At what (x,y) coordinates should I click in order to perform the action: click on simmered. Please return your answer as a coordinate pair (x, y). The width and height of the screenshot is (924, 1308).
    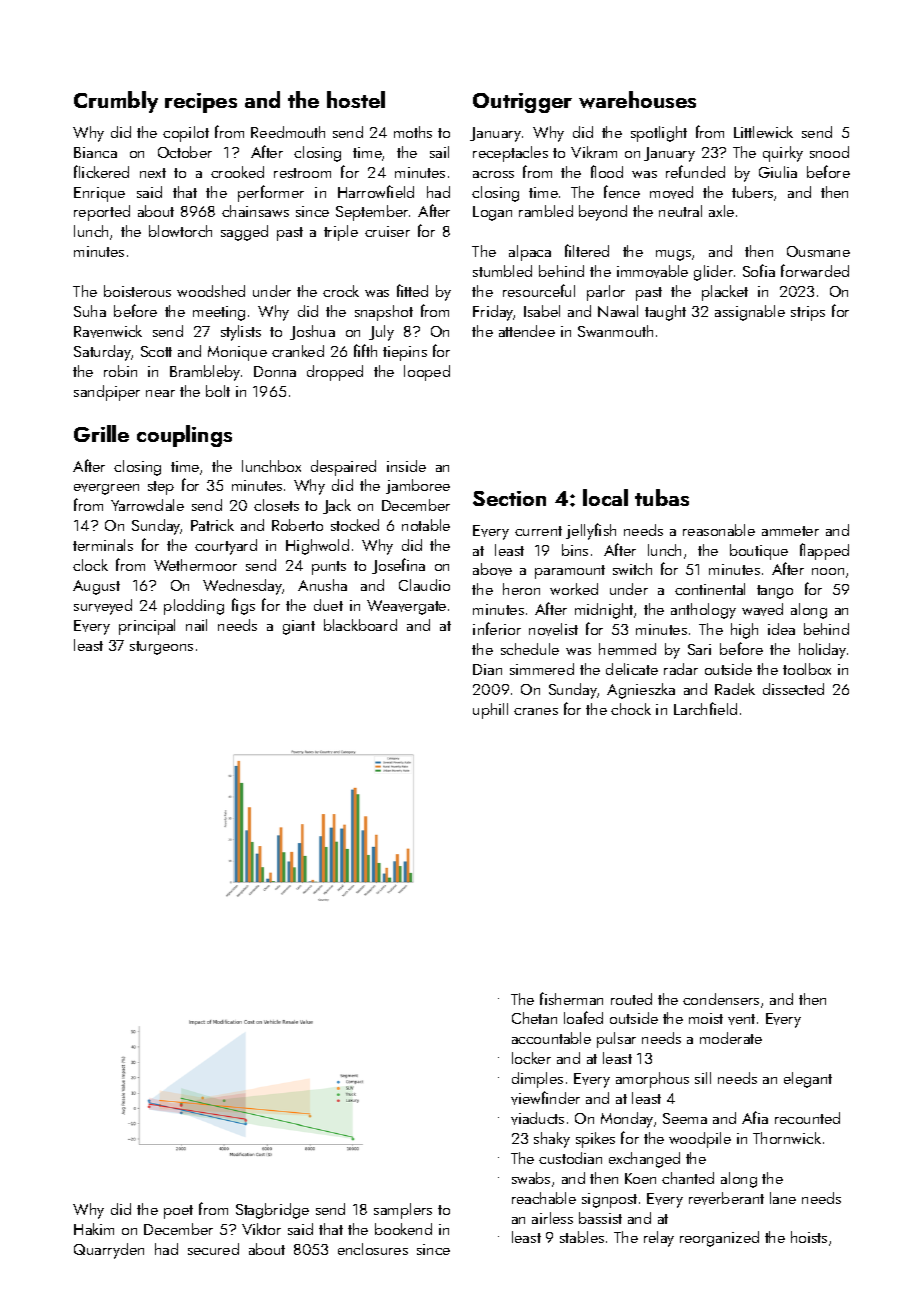
    Looking at the image, I should click on (542, 669).
